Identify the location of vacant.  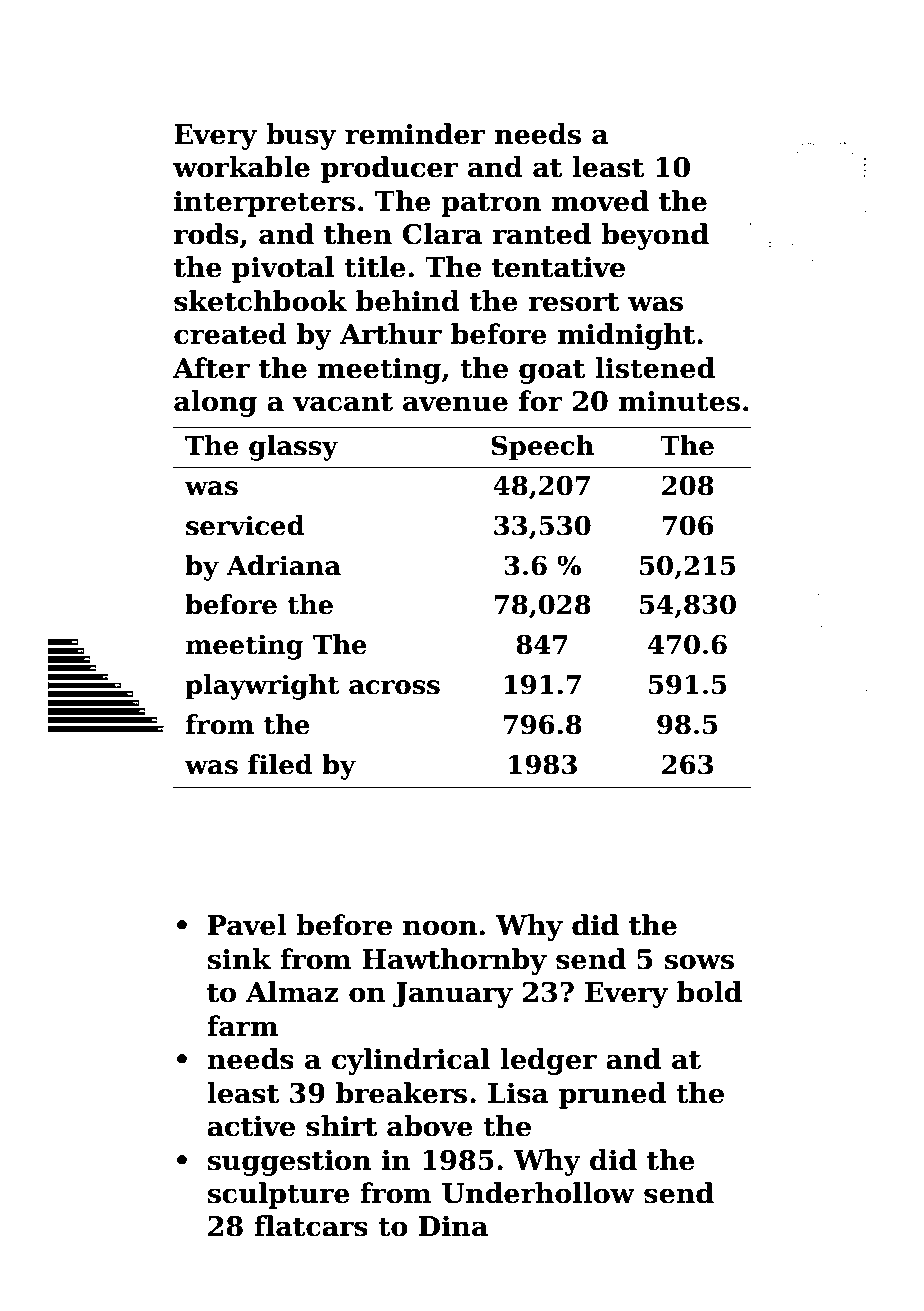
(343, 402).
